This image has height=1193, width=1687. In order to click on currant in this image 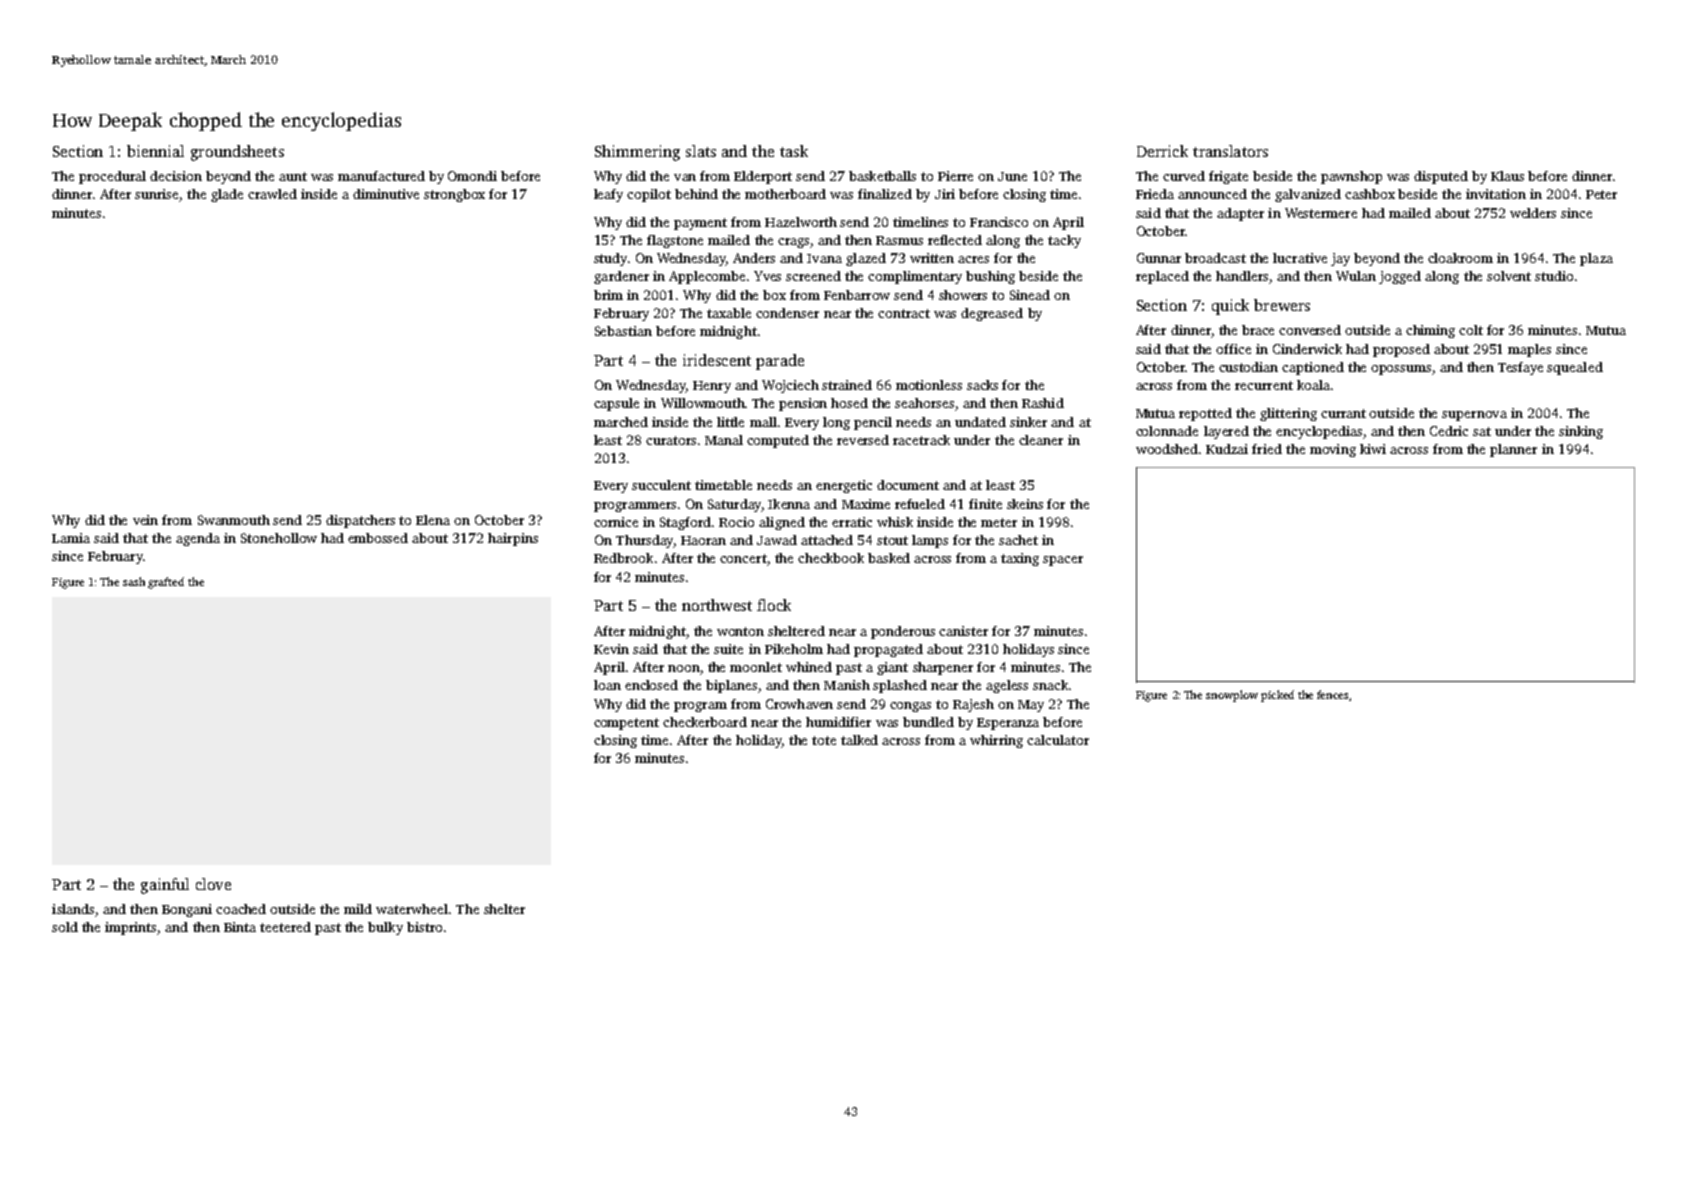, I will do `click(1343, 413)`.
